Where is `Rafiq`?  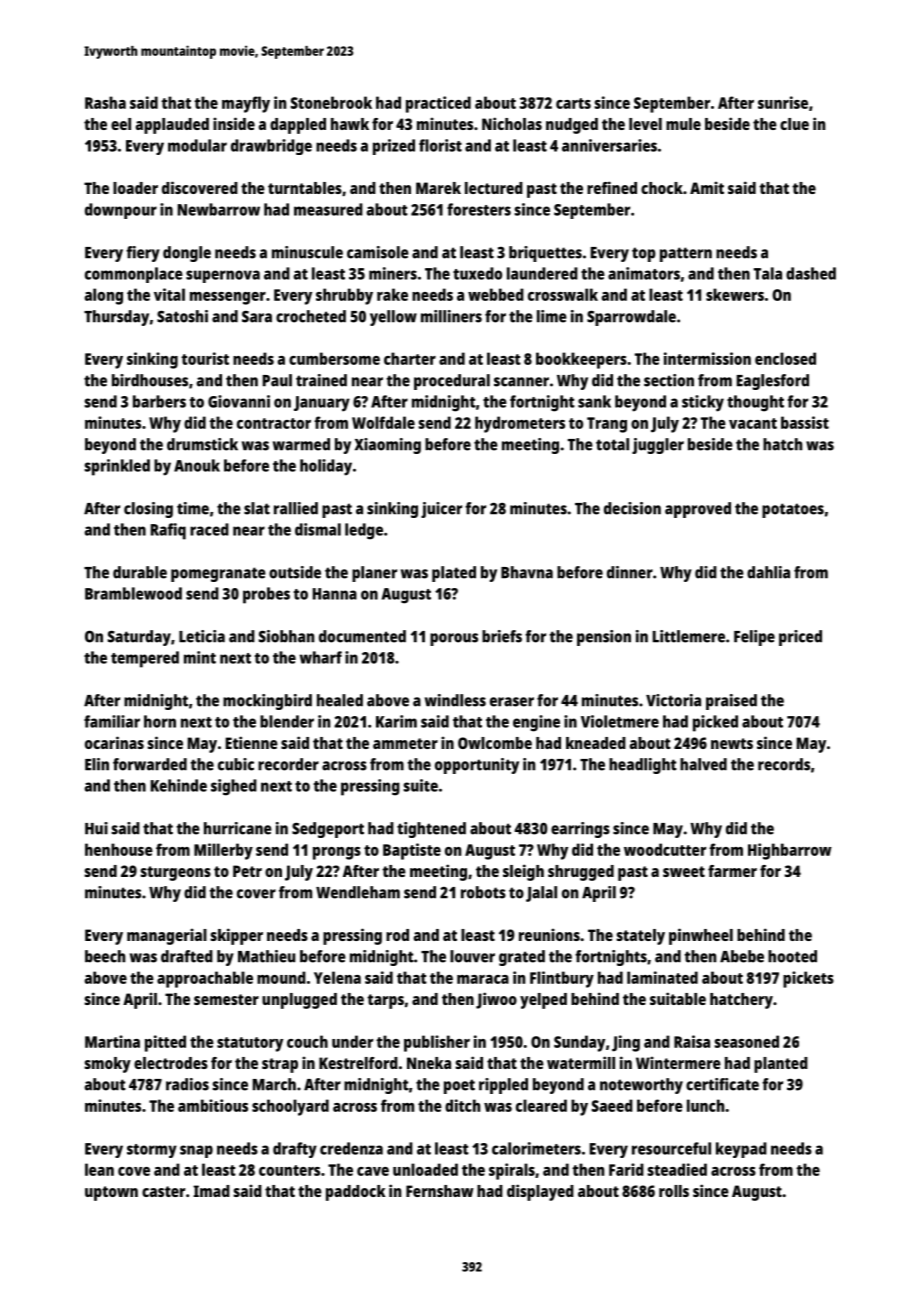 Rafiq is located at coordinates (168, 531).
